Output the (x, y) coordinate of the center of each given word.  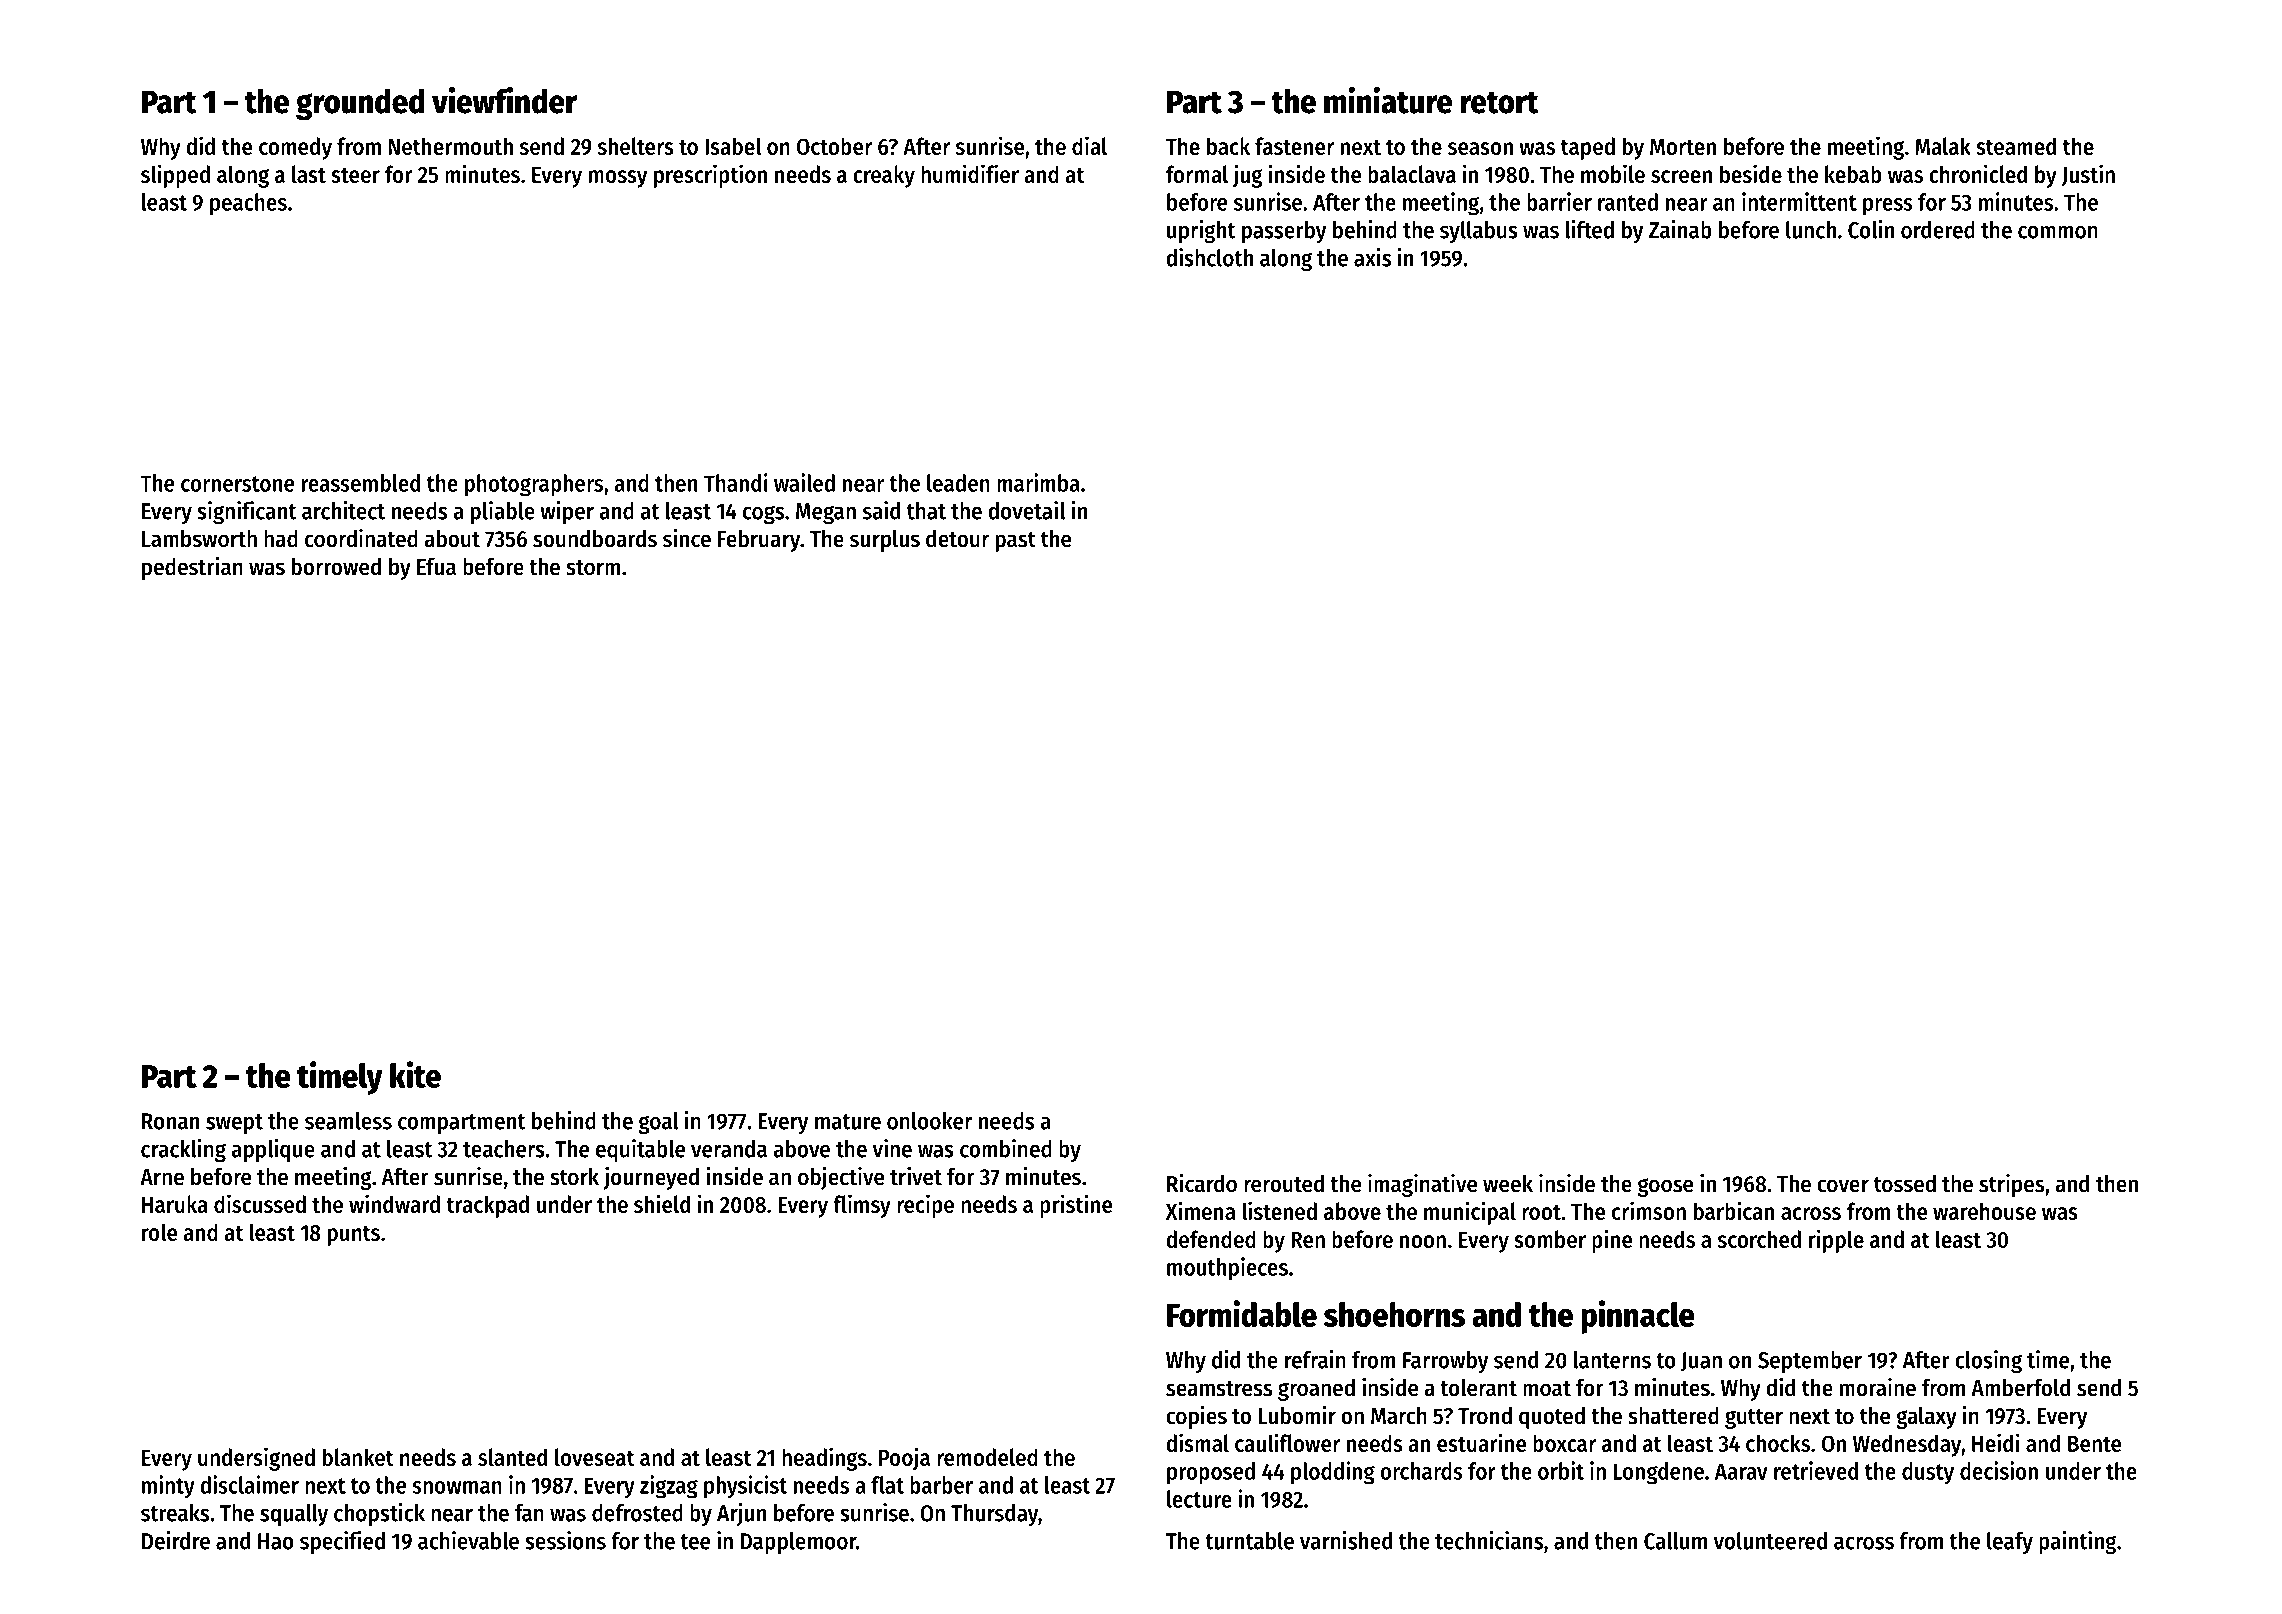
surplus (885, 540)
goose (1665, 1187)
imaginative (1422, 1185)
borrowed (336, 566)
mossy (618, 179)
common (2058, 232)
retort (1499, 102)
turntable (1249, 1541)
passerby (1284, 232)
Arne (162, 1177)
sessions (565, 1540)
